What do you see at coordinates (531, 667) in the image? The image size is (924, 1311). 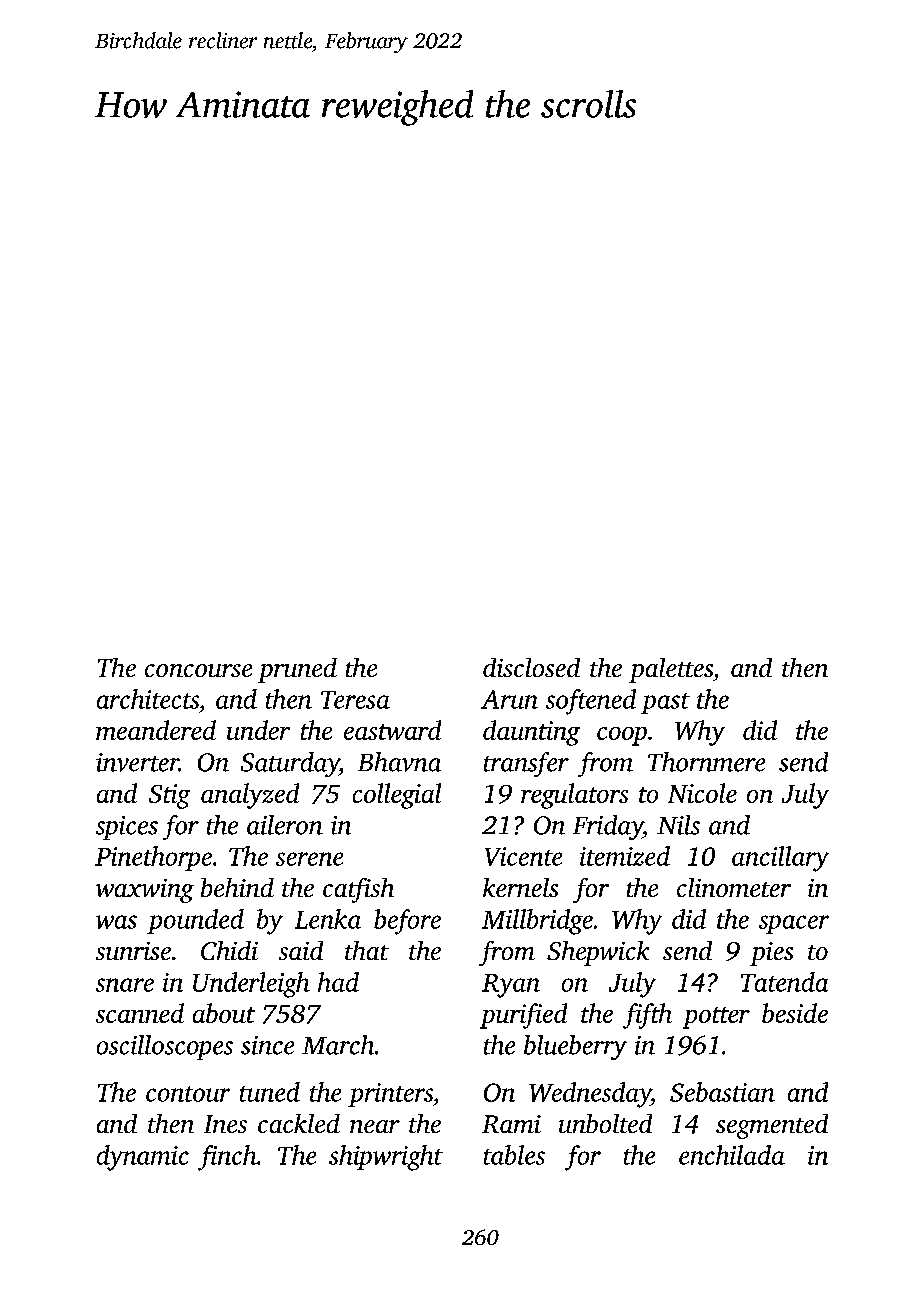 I see `disclosed` at bounding box center [531, 667].
